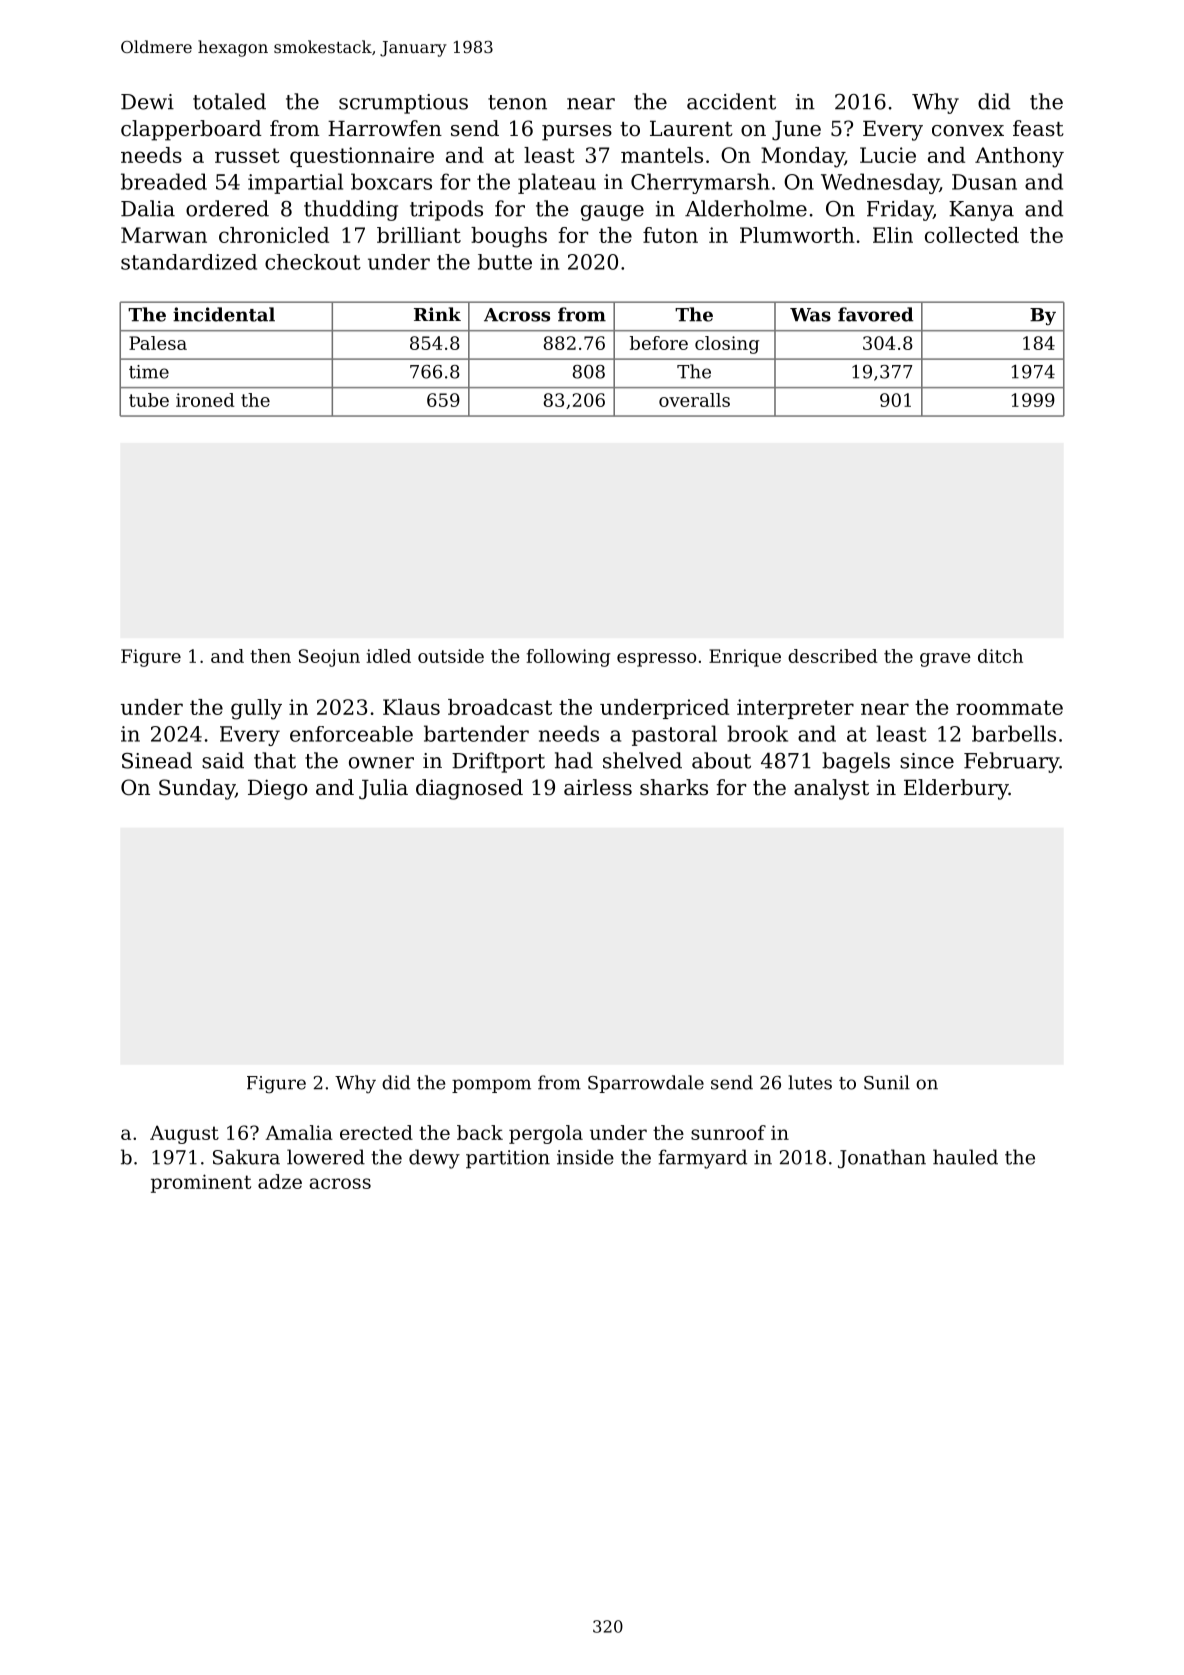 Image resolution: width=1184 pixels, height=1675 pixels. What do you see at coordinates (927, 761) in the screenshot?
I see `since` at bounding box center [927, 761].
